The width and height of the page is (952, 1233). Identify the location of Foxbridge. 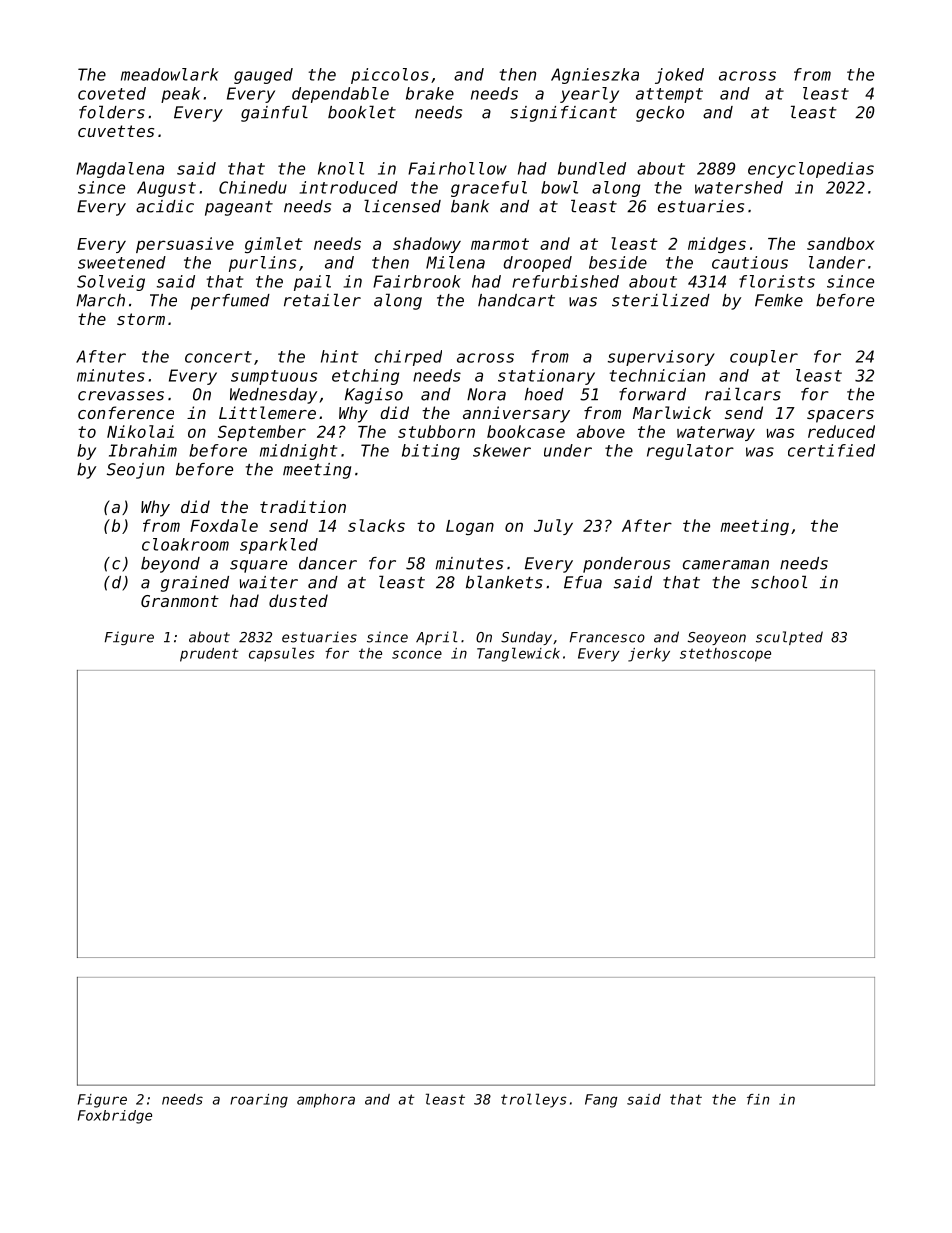
(115, 1117).
